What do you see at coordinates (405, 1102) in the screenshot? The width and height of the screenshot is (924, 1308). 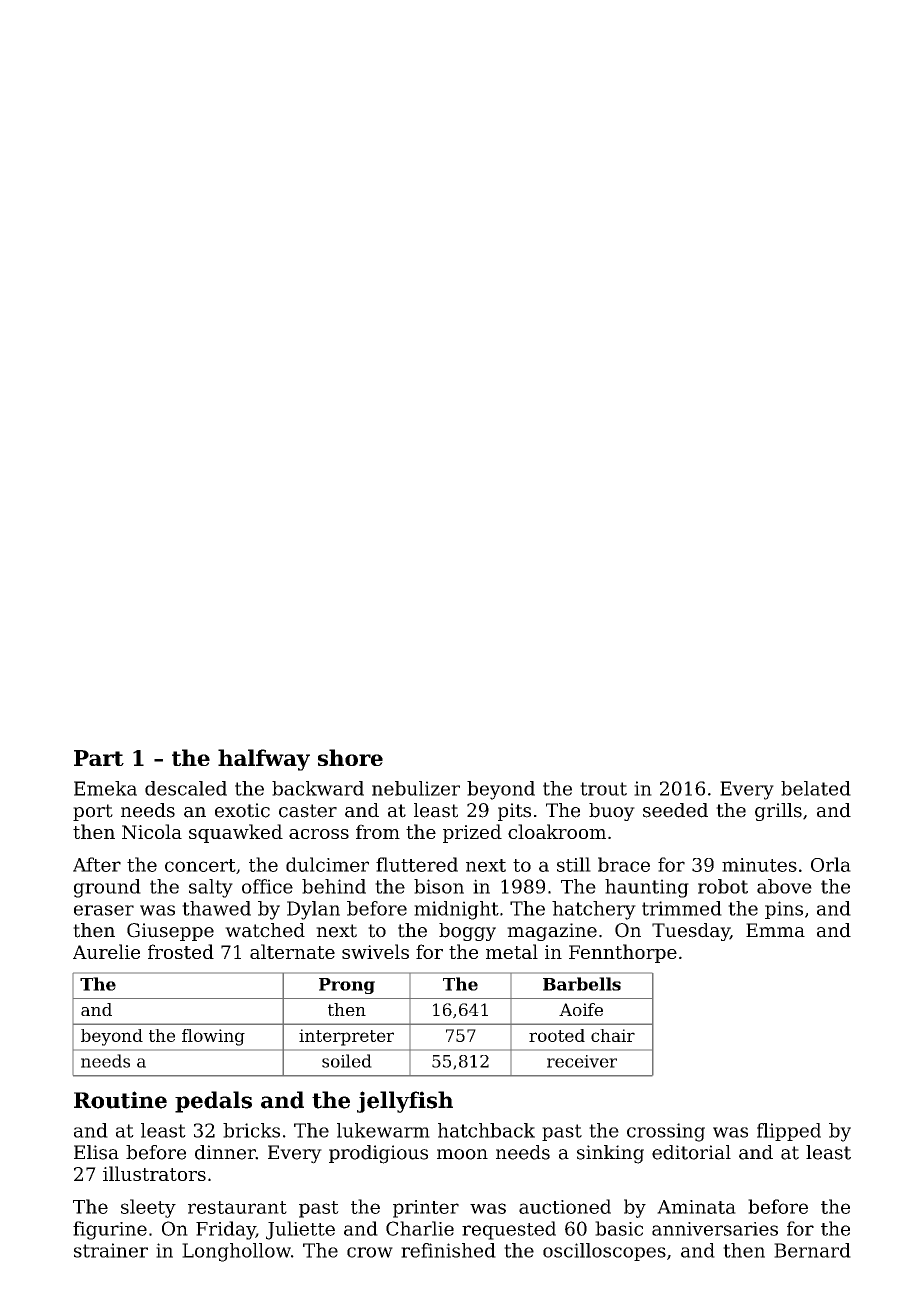 I see `jellyfish` at bounding box center [405, 1102].
